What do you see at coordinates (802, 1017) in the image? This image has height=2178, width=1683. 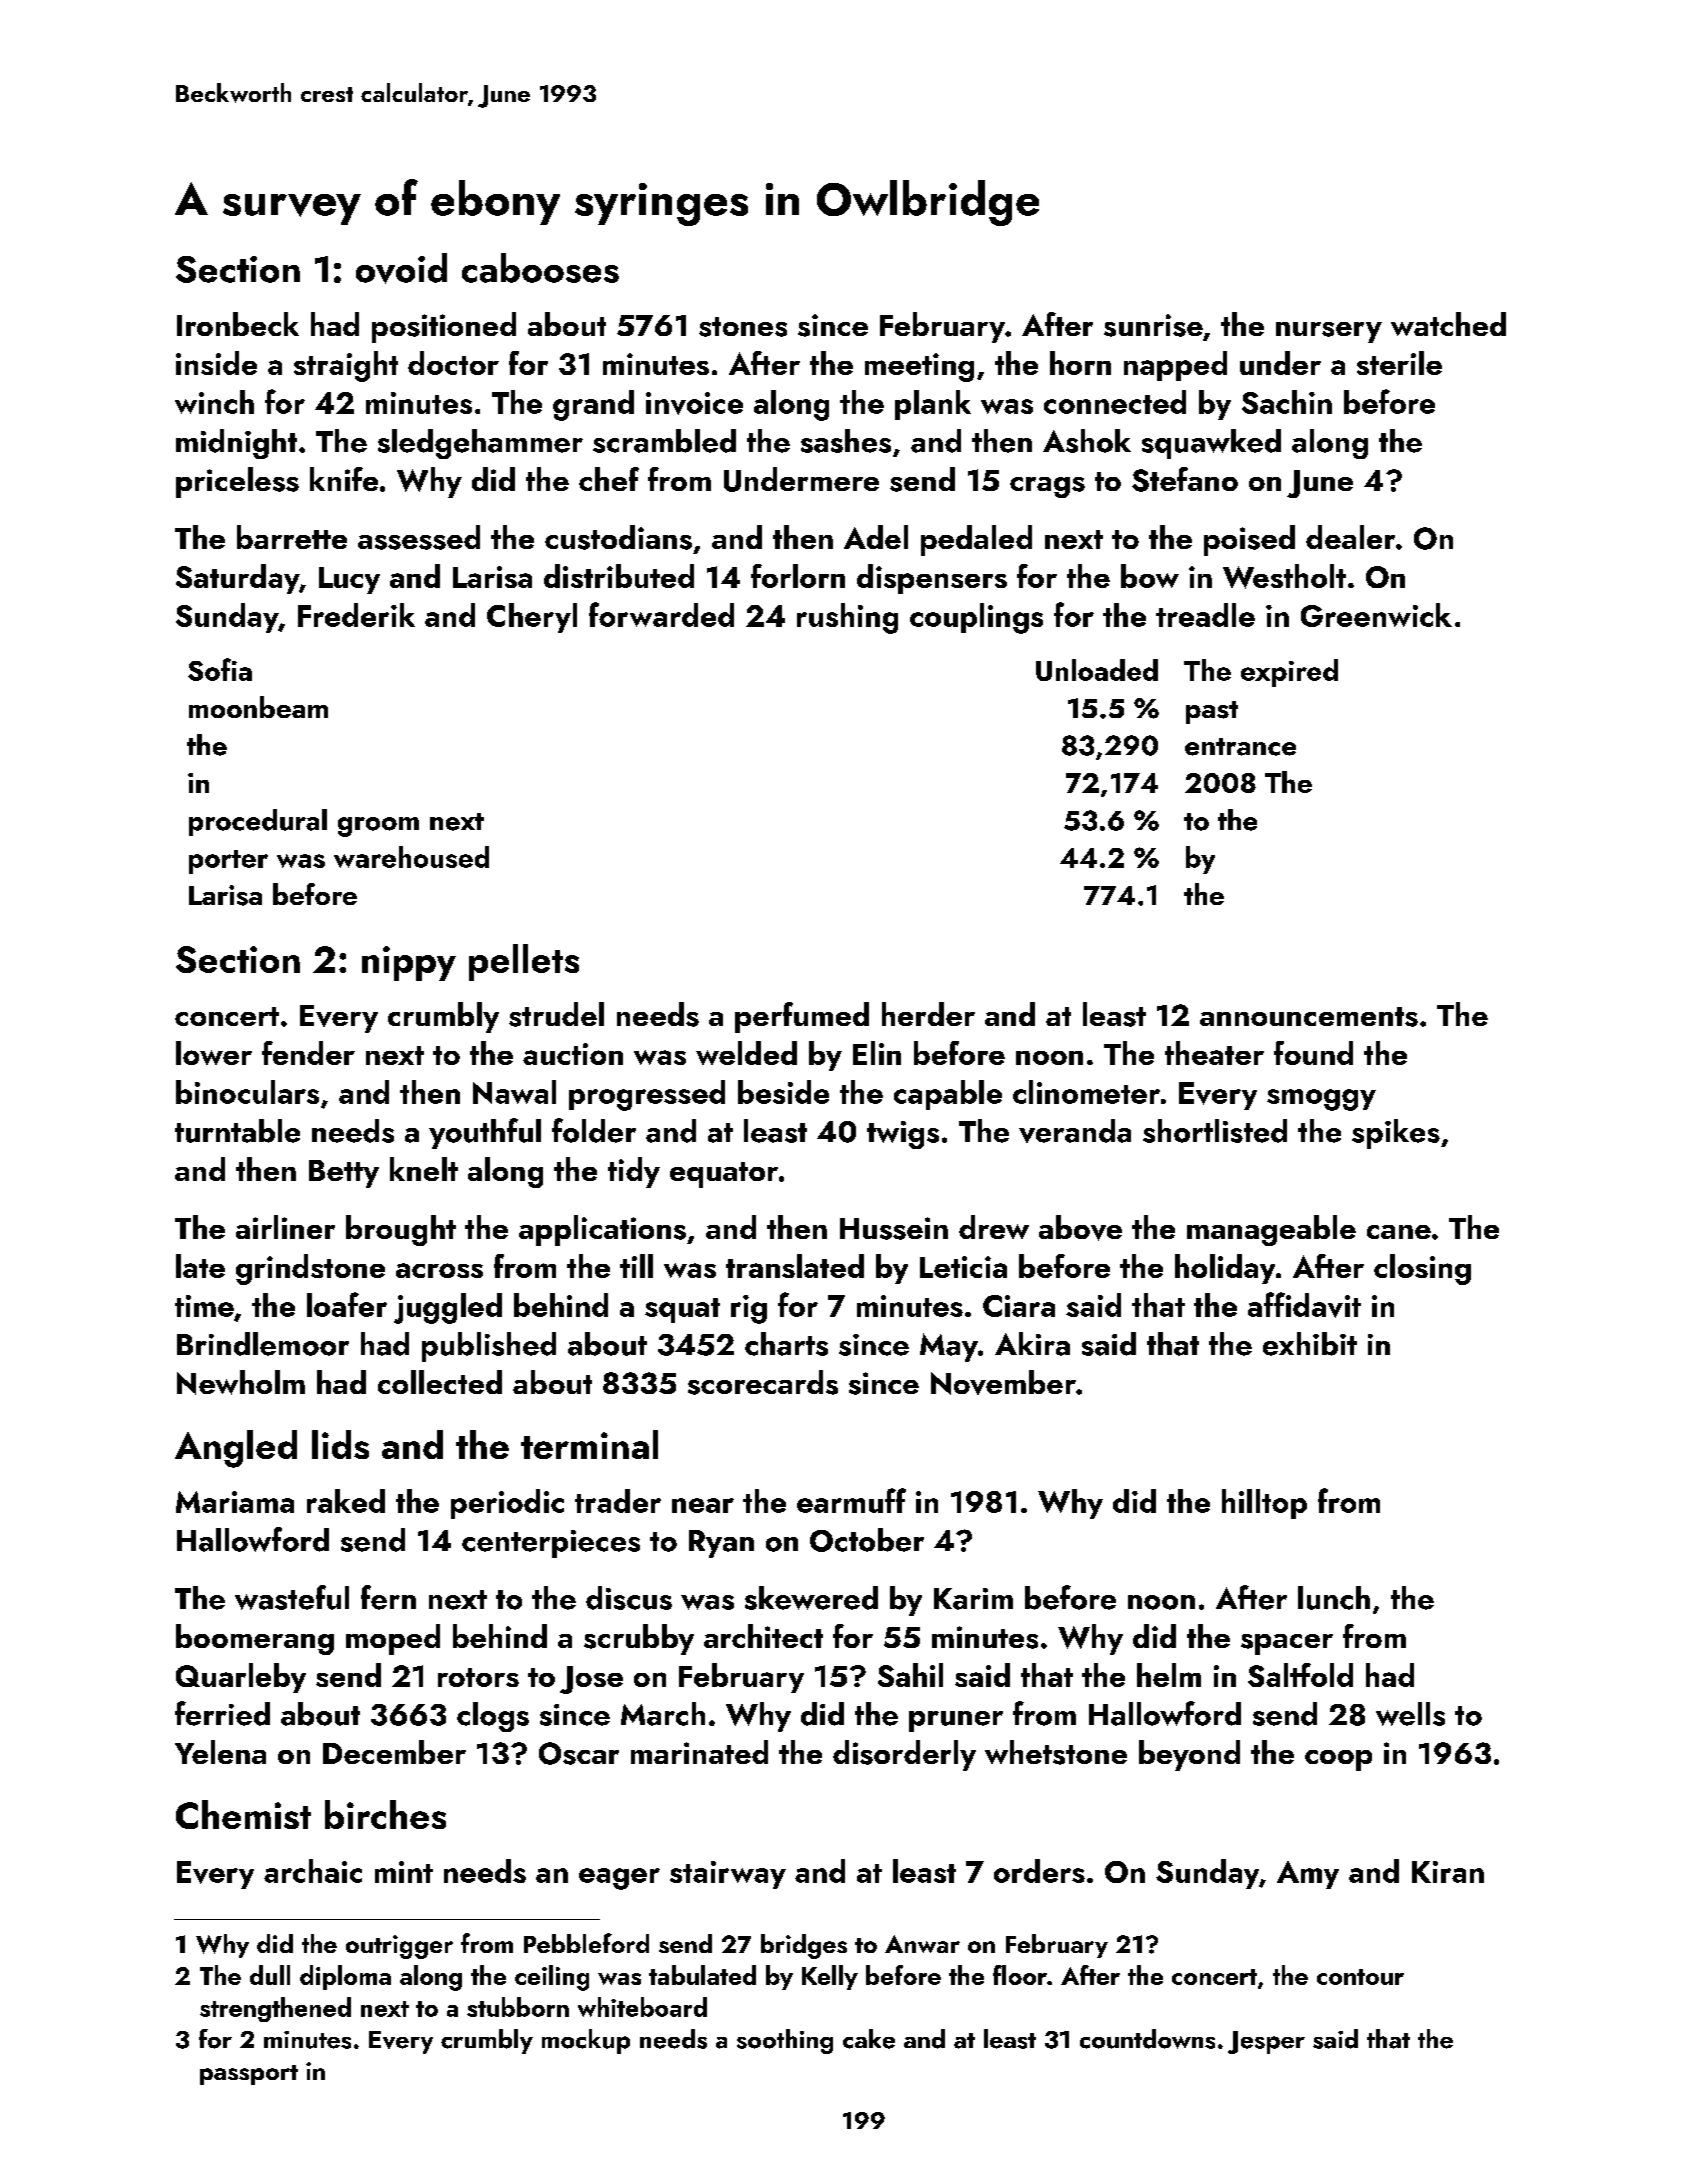 I see `perfumed` at bounding box center [802, 1017].
